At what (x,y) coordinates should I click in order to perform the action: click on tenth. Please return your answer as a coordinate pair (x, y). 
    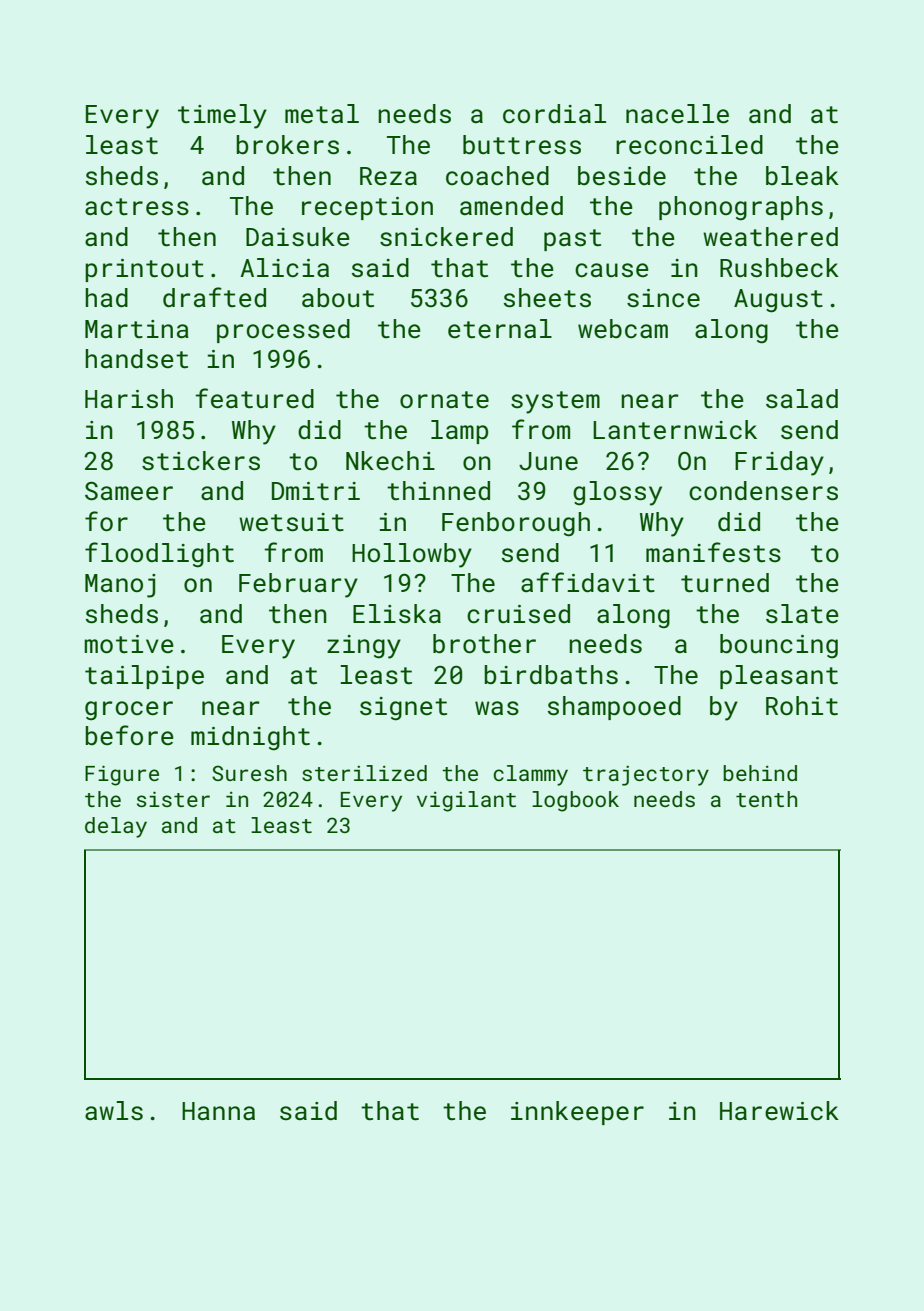
    Looking at the image, I should click on (766, 799).
